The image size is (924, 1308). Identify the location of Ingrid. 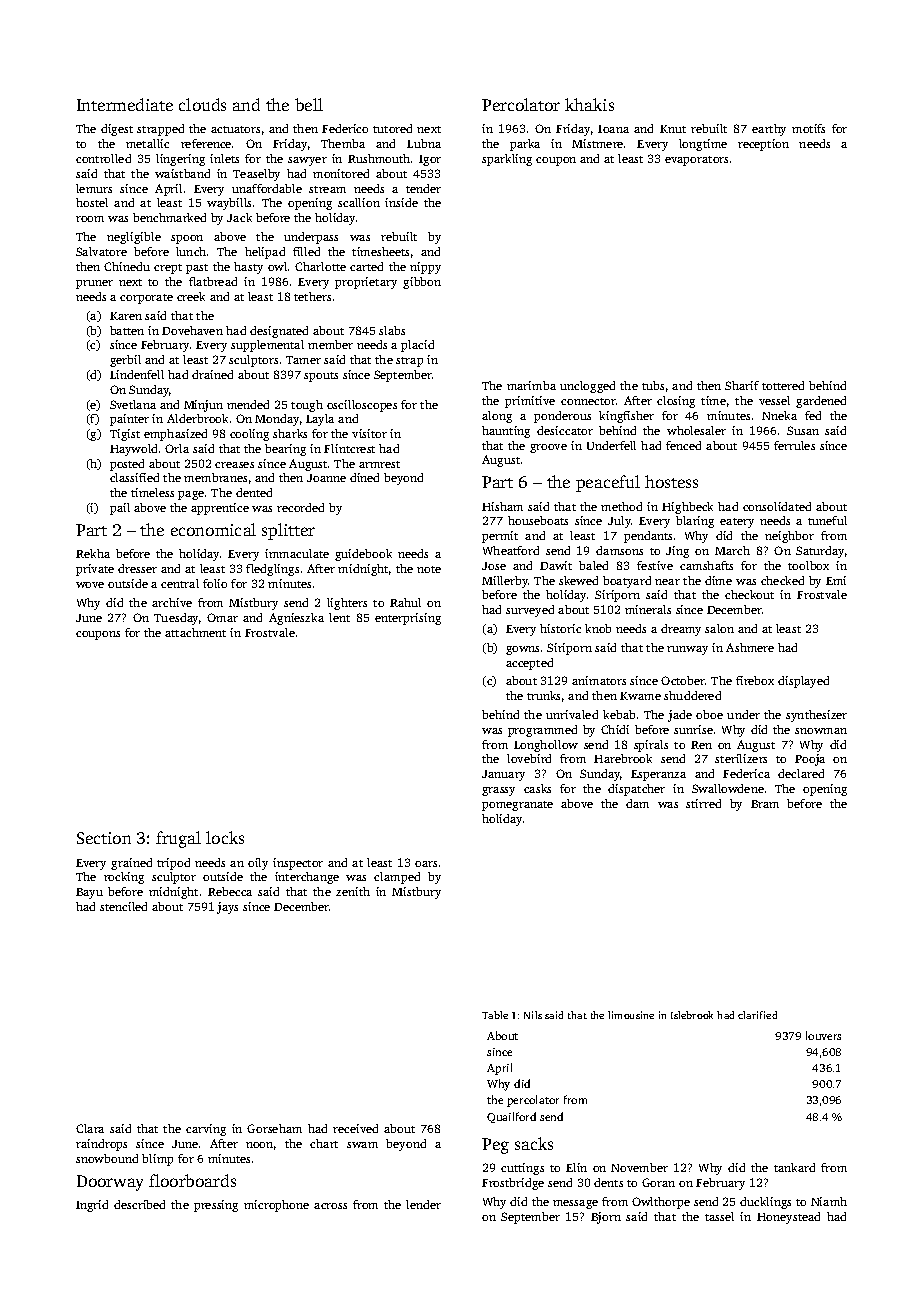
(92, 1206).
